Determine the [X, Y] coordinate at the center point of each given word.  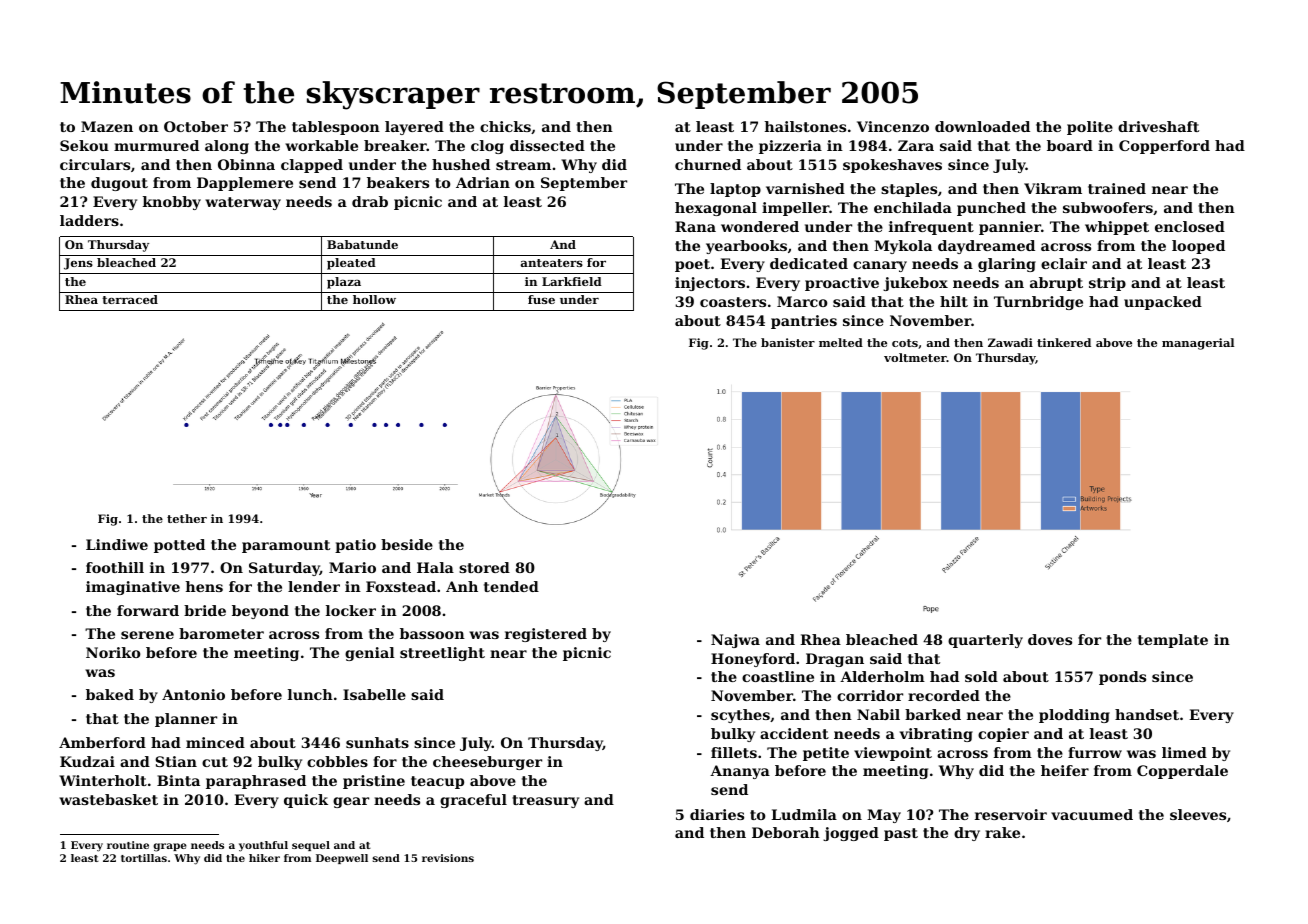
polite [1090, 128]
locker [351, 610]
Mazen [107, 126]
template [1173, 641]
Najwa [735, 641]
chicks [505, 126]
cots [905, 343]
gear [351, 802]
